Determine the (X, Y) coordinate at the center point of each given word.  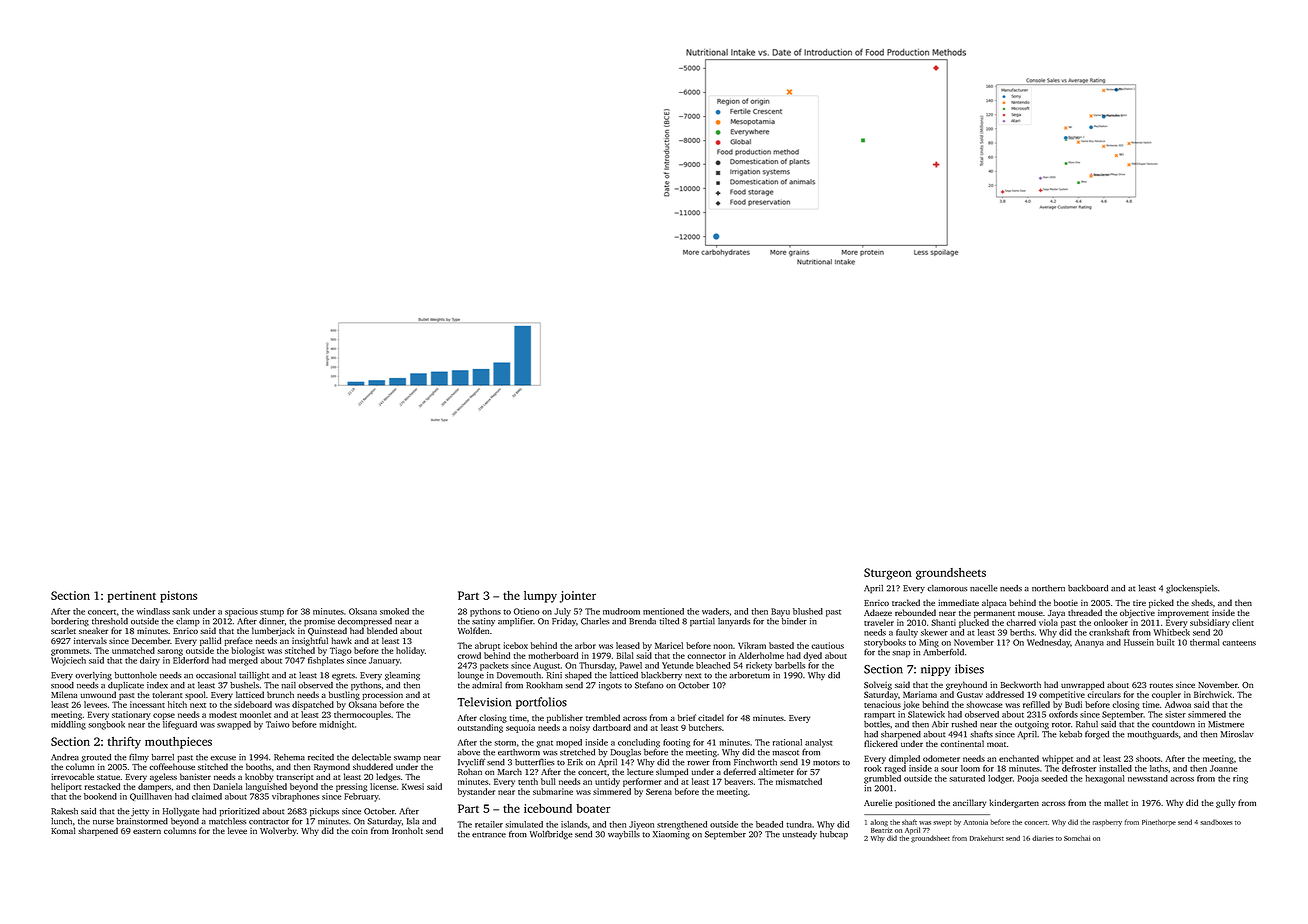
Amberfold (943, 652)
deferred (739, 771)
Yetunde (678, 665)
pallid (210, 641)
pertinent (132, 597)
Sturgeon (888, 574)
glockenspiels (1191, 589)
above (468, 752)
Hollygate (181, 812)
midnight (337, 725)
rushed (964, 724)
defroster (1079, 768)
